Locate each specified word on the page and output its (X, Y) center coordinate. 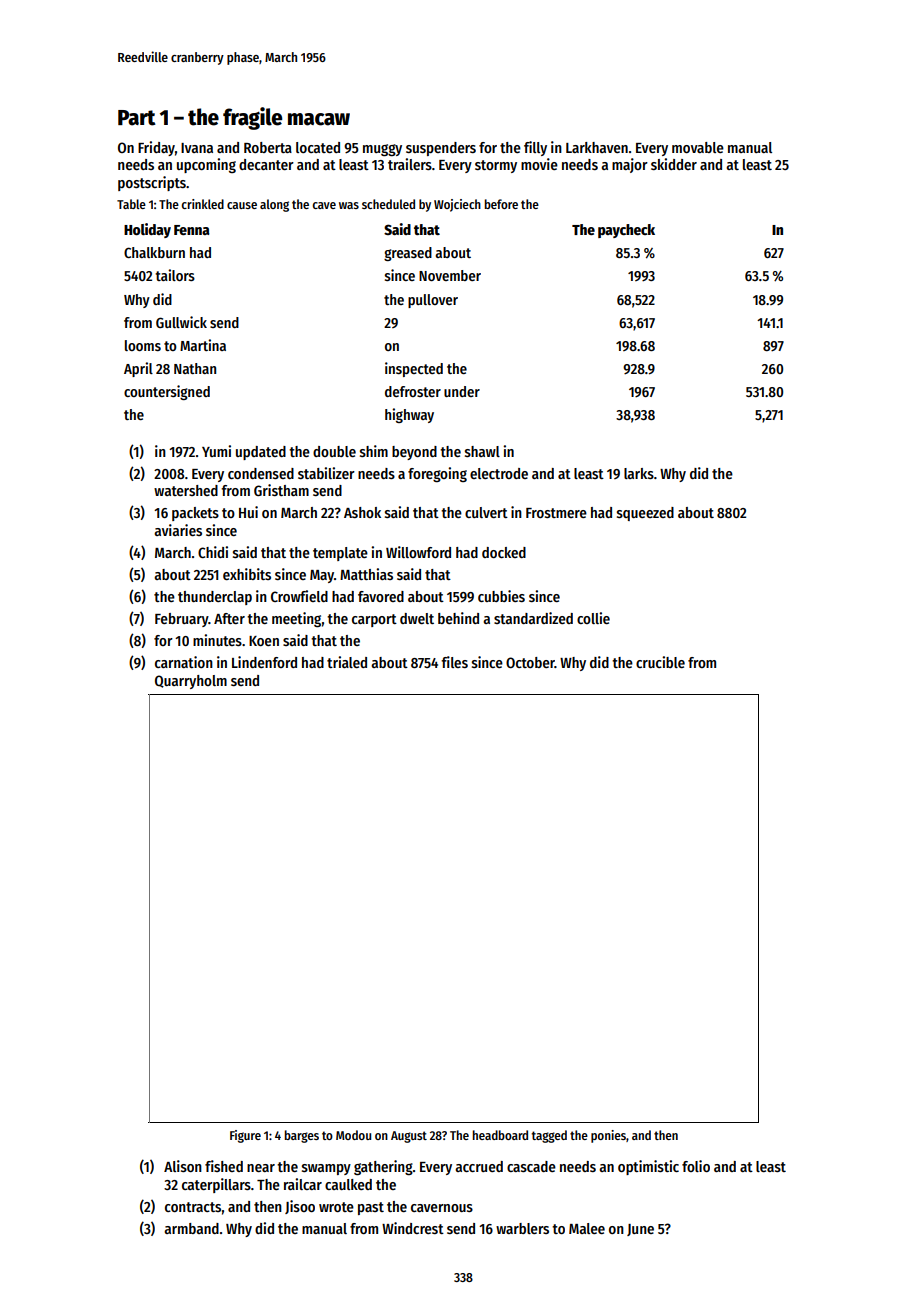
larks (639, 473)
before (501, 204)
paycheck (626, 231)
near (261, 1168)
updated (261, 453)
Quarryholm (191, 682)
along (274, 205)
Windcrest (413, 1228)
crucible (660, 662)
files (454, 662)
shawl (482, 451)
